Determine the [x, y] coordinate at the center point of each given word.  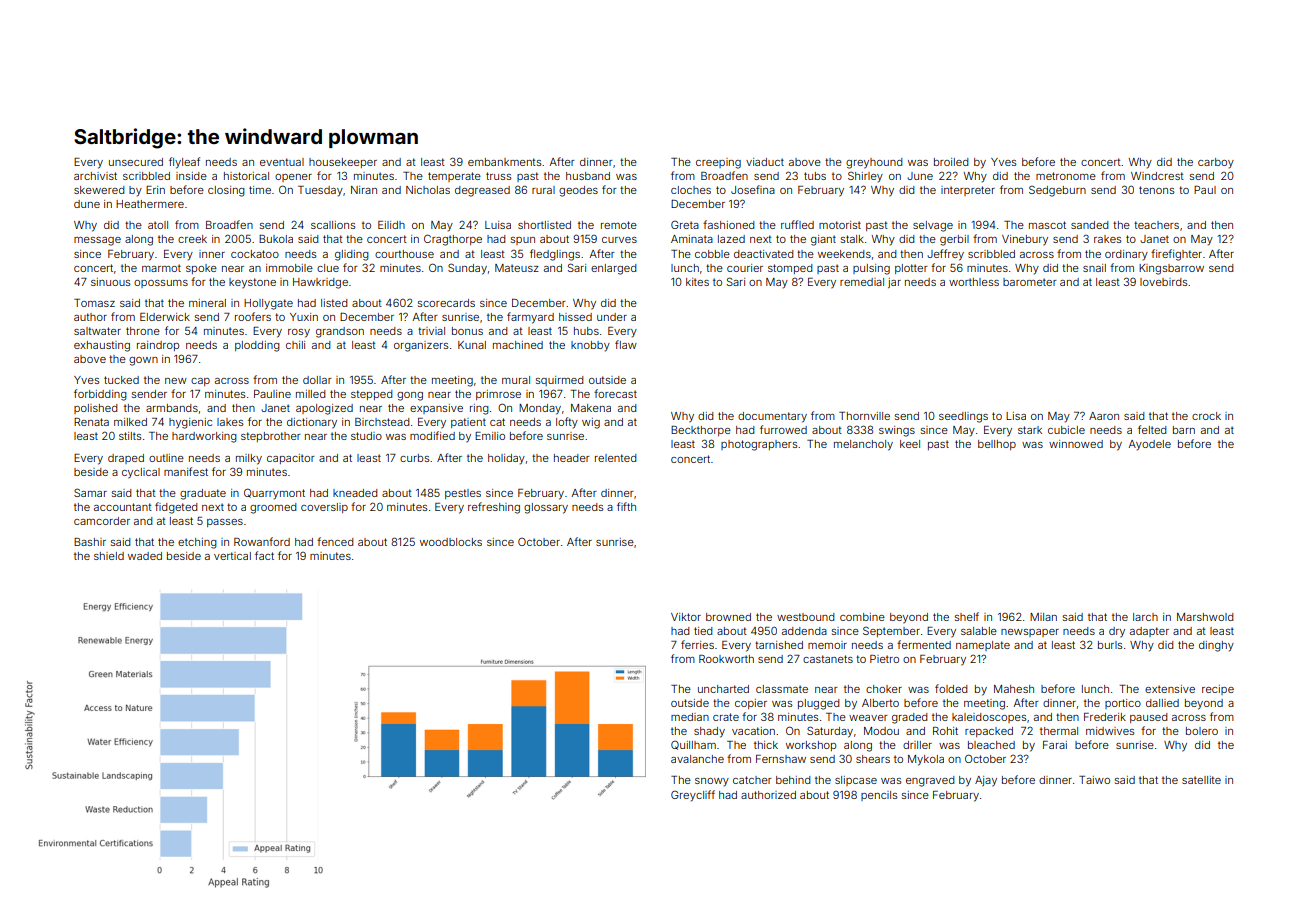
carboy [1216, 163]
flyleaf [184, 163]
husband [588, 176]
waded [145, 556]
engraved [930, 781]
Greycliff [693, 796]
